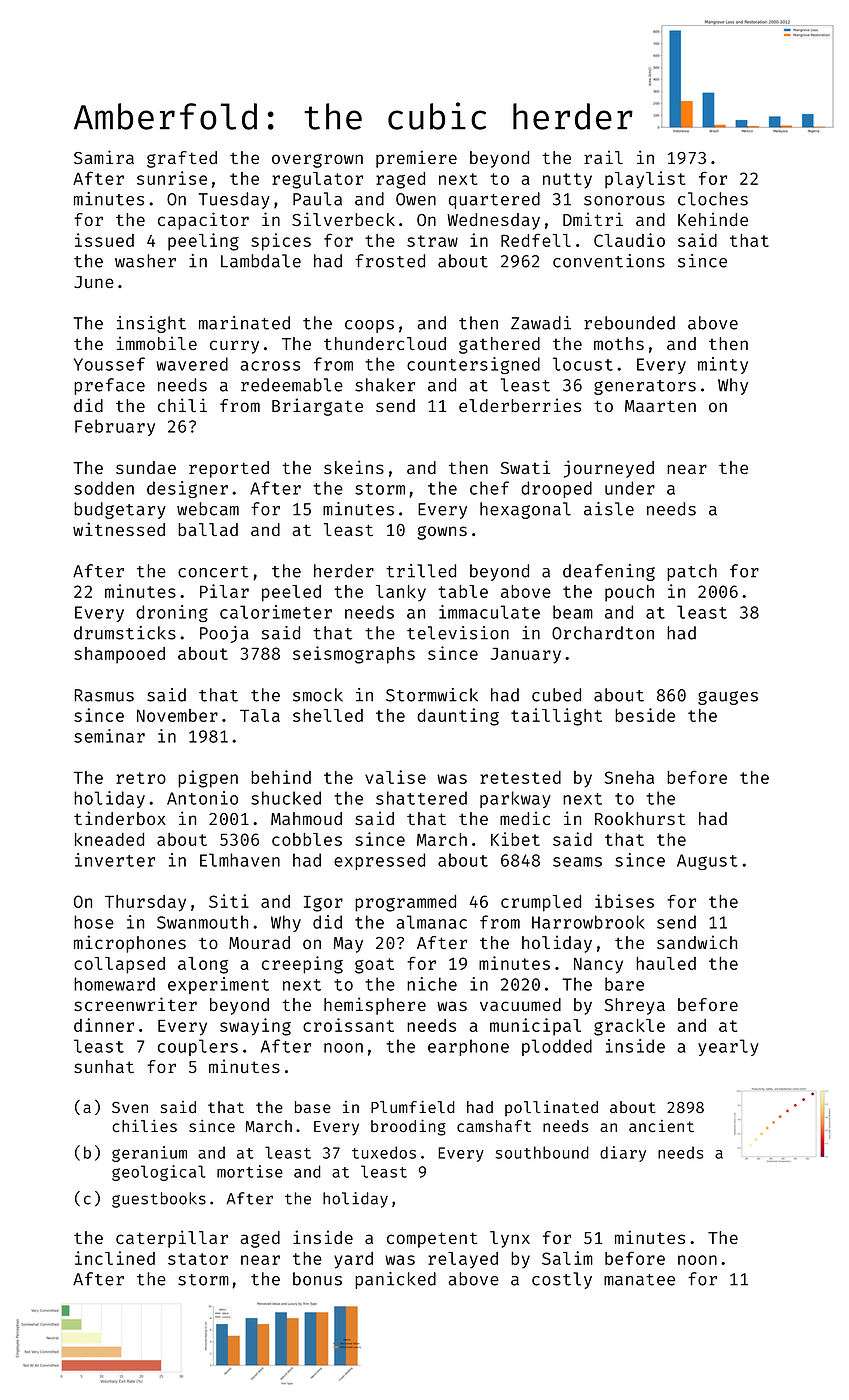 The image size is (849, 1400). Describe the element at coordinates (390, 261) in the screenshot. I see `frosted` at that location.
